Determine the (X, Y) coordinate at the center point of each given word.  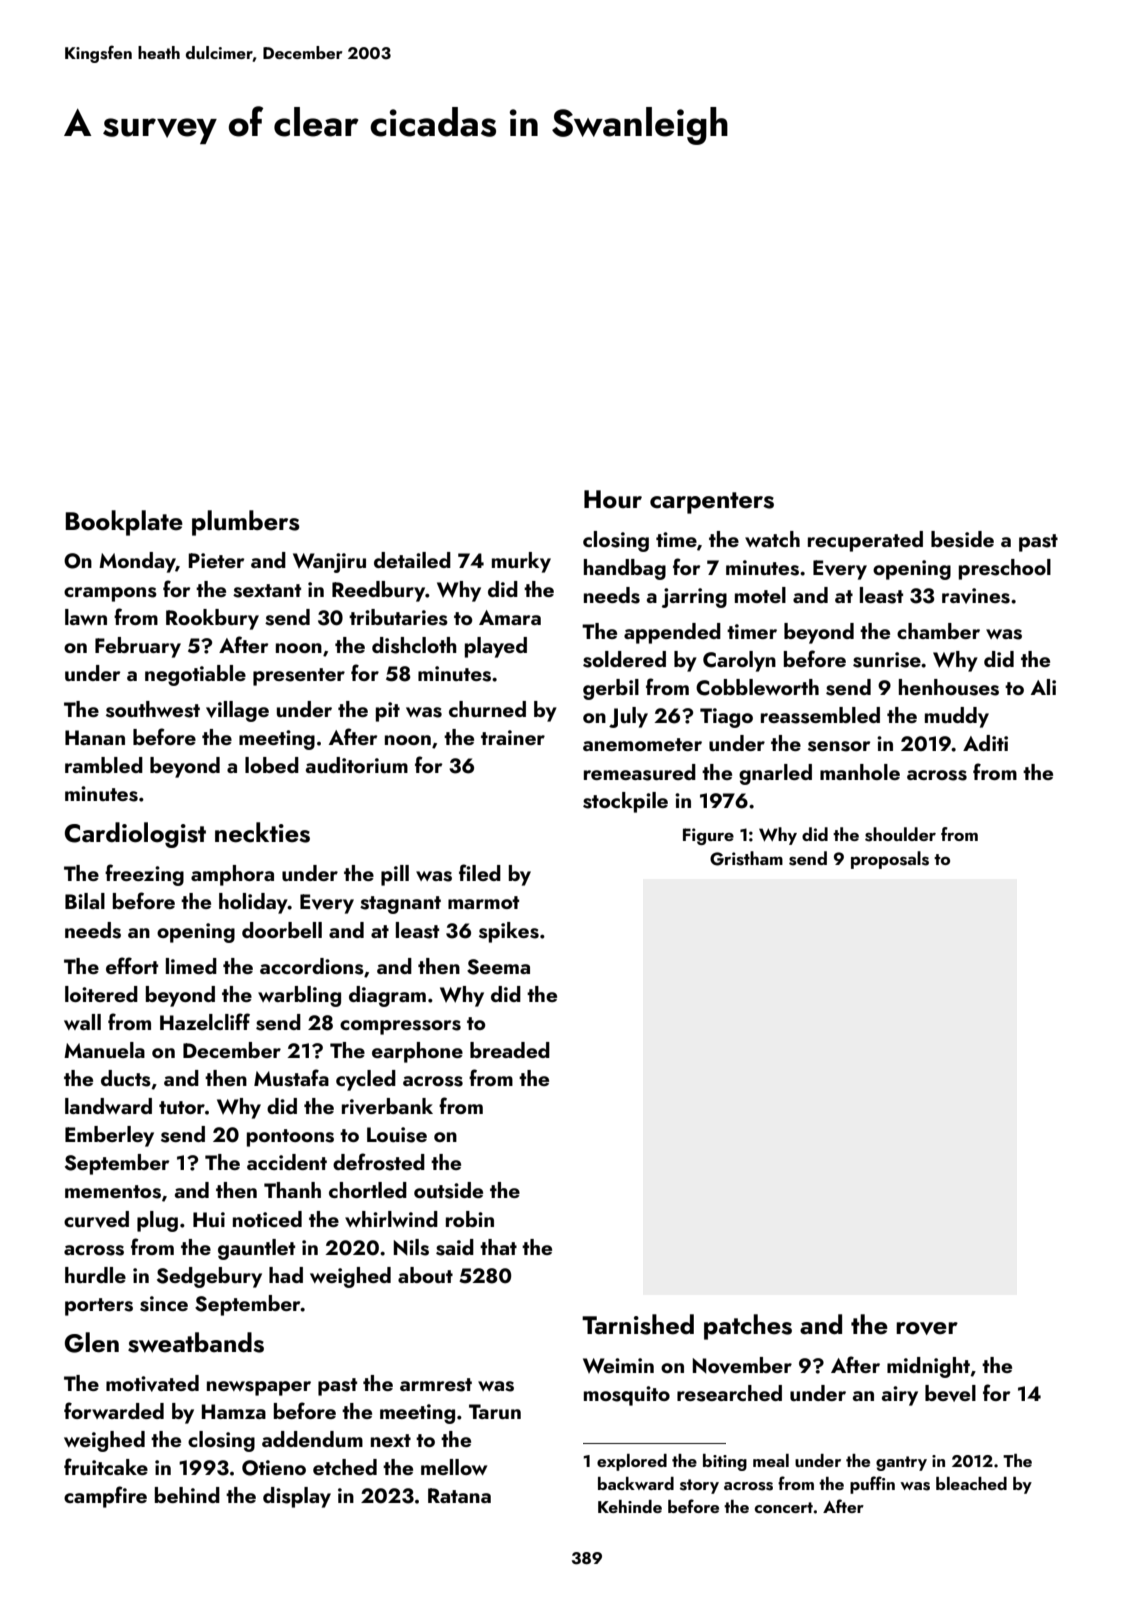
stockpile (625, 802)
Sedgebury (209, 1277)
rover (927, 1328)
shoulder (900, 834)
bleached (971, 1483)
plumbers (246, 523)
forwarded (114, 1410)
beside (962, 539)
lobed (272, 765)
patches (748, 1327)
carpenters (712, 503)
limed (191, 966)
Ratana (459, 1495)
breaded (510, 1050)
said (455, 1247)
